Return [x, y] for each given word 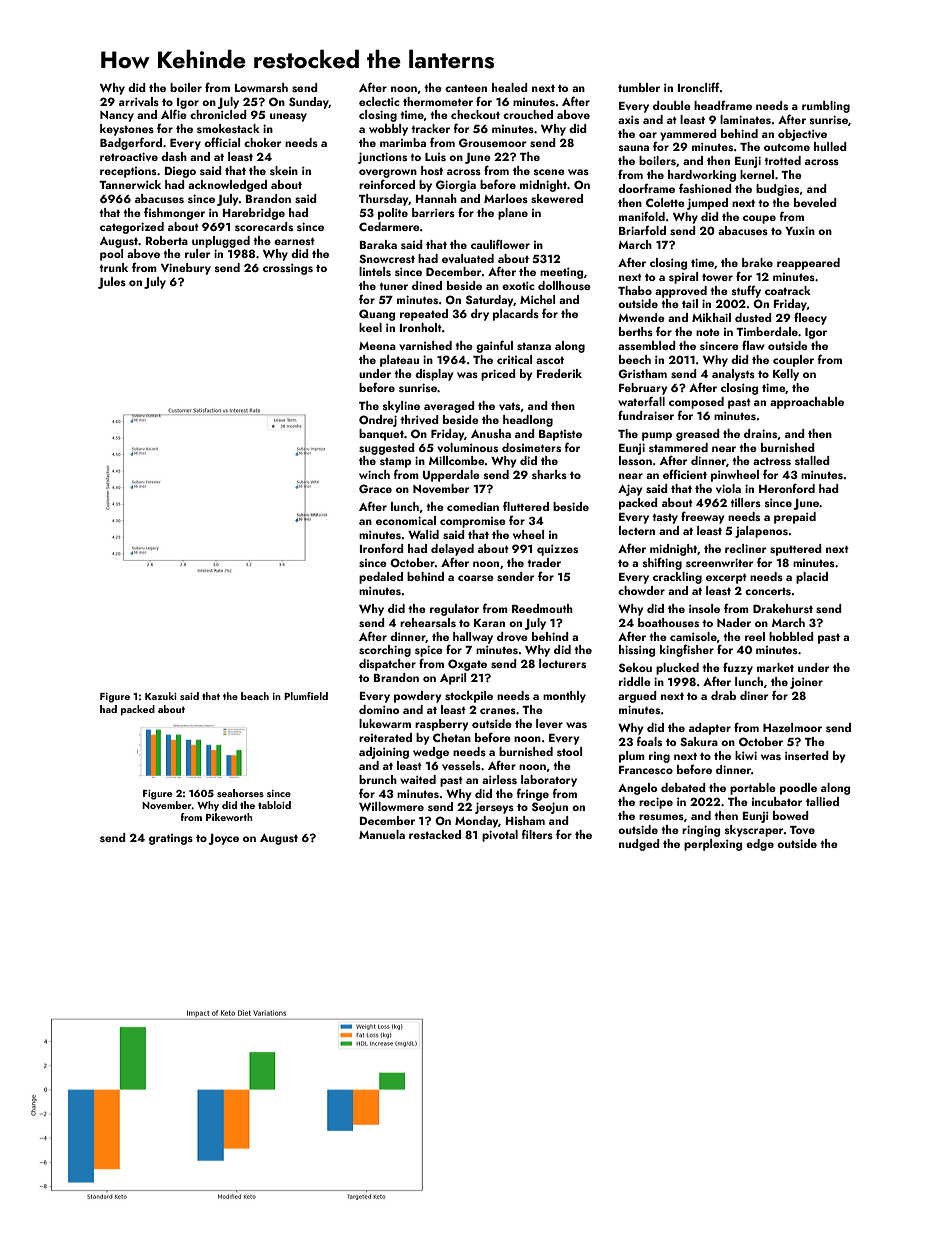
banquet [381, 435]
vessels [461, 765]
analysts [733, 375]
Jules [112, 283]
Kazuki [161, 696]
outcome [787, 147]
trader [544, 562]
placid [812, 578]
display [434, 375]
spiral [683, 278]
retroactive [129, 156]
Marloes [506, 198]
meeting [561, 273]
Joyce [224, 839]
